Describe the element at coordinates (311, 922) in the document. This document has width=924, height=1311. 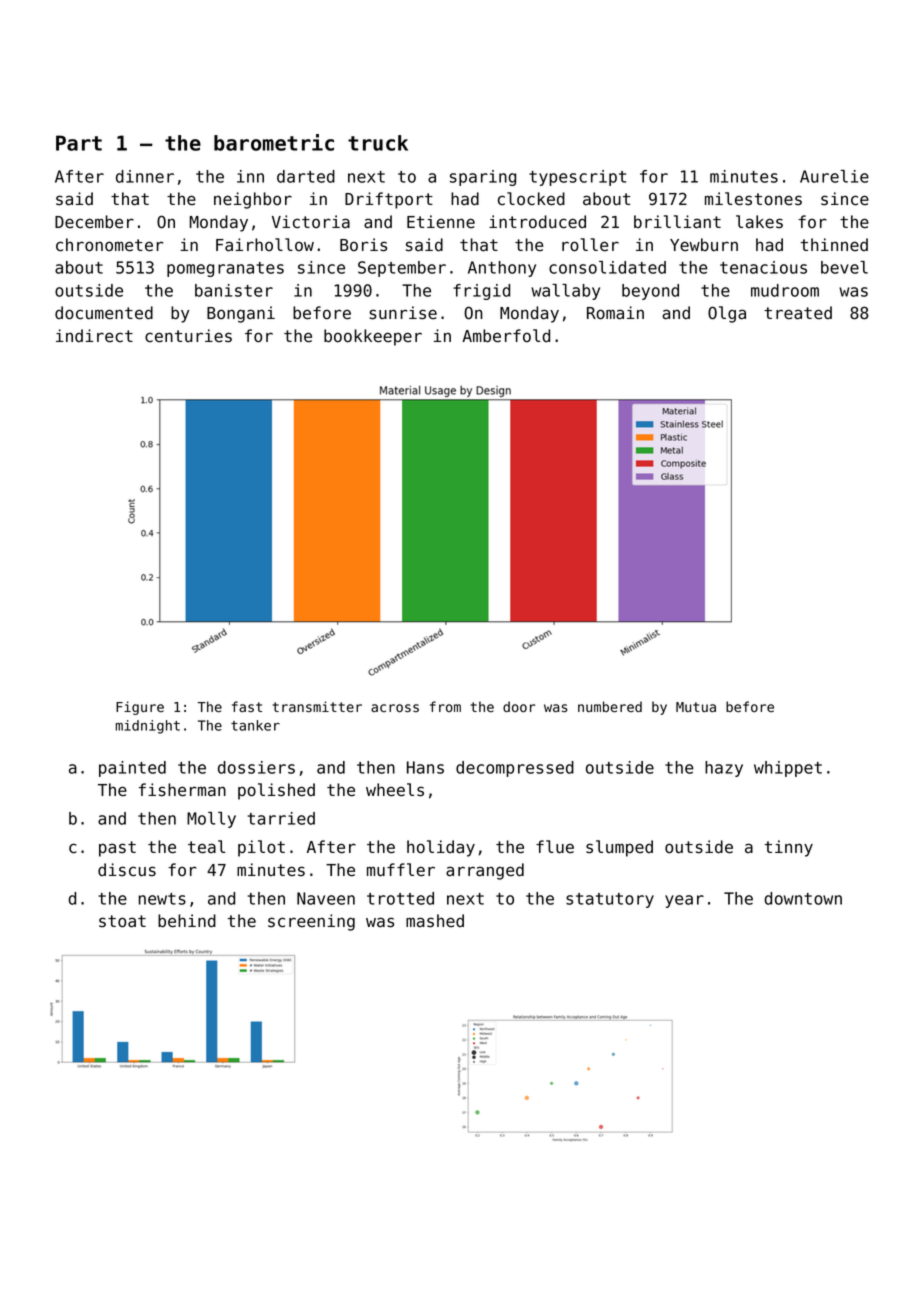
I see `screening` at that location.
